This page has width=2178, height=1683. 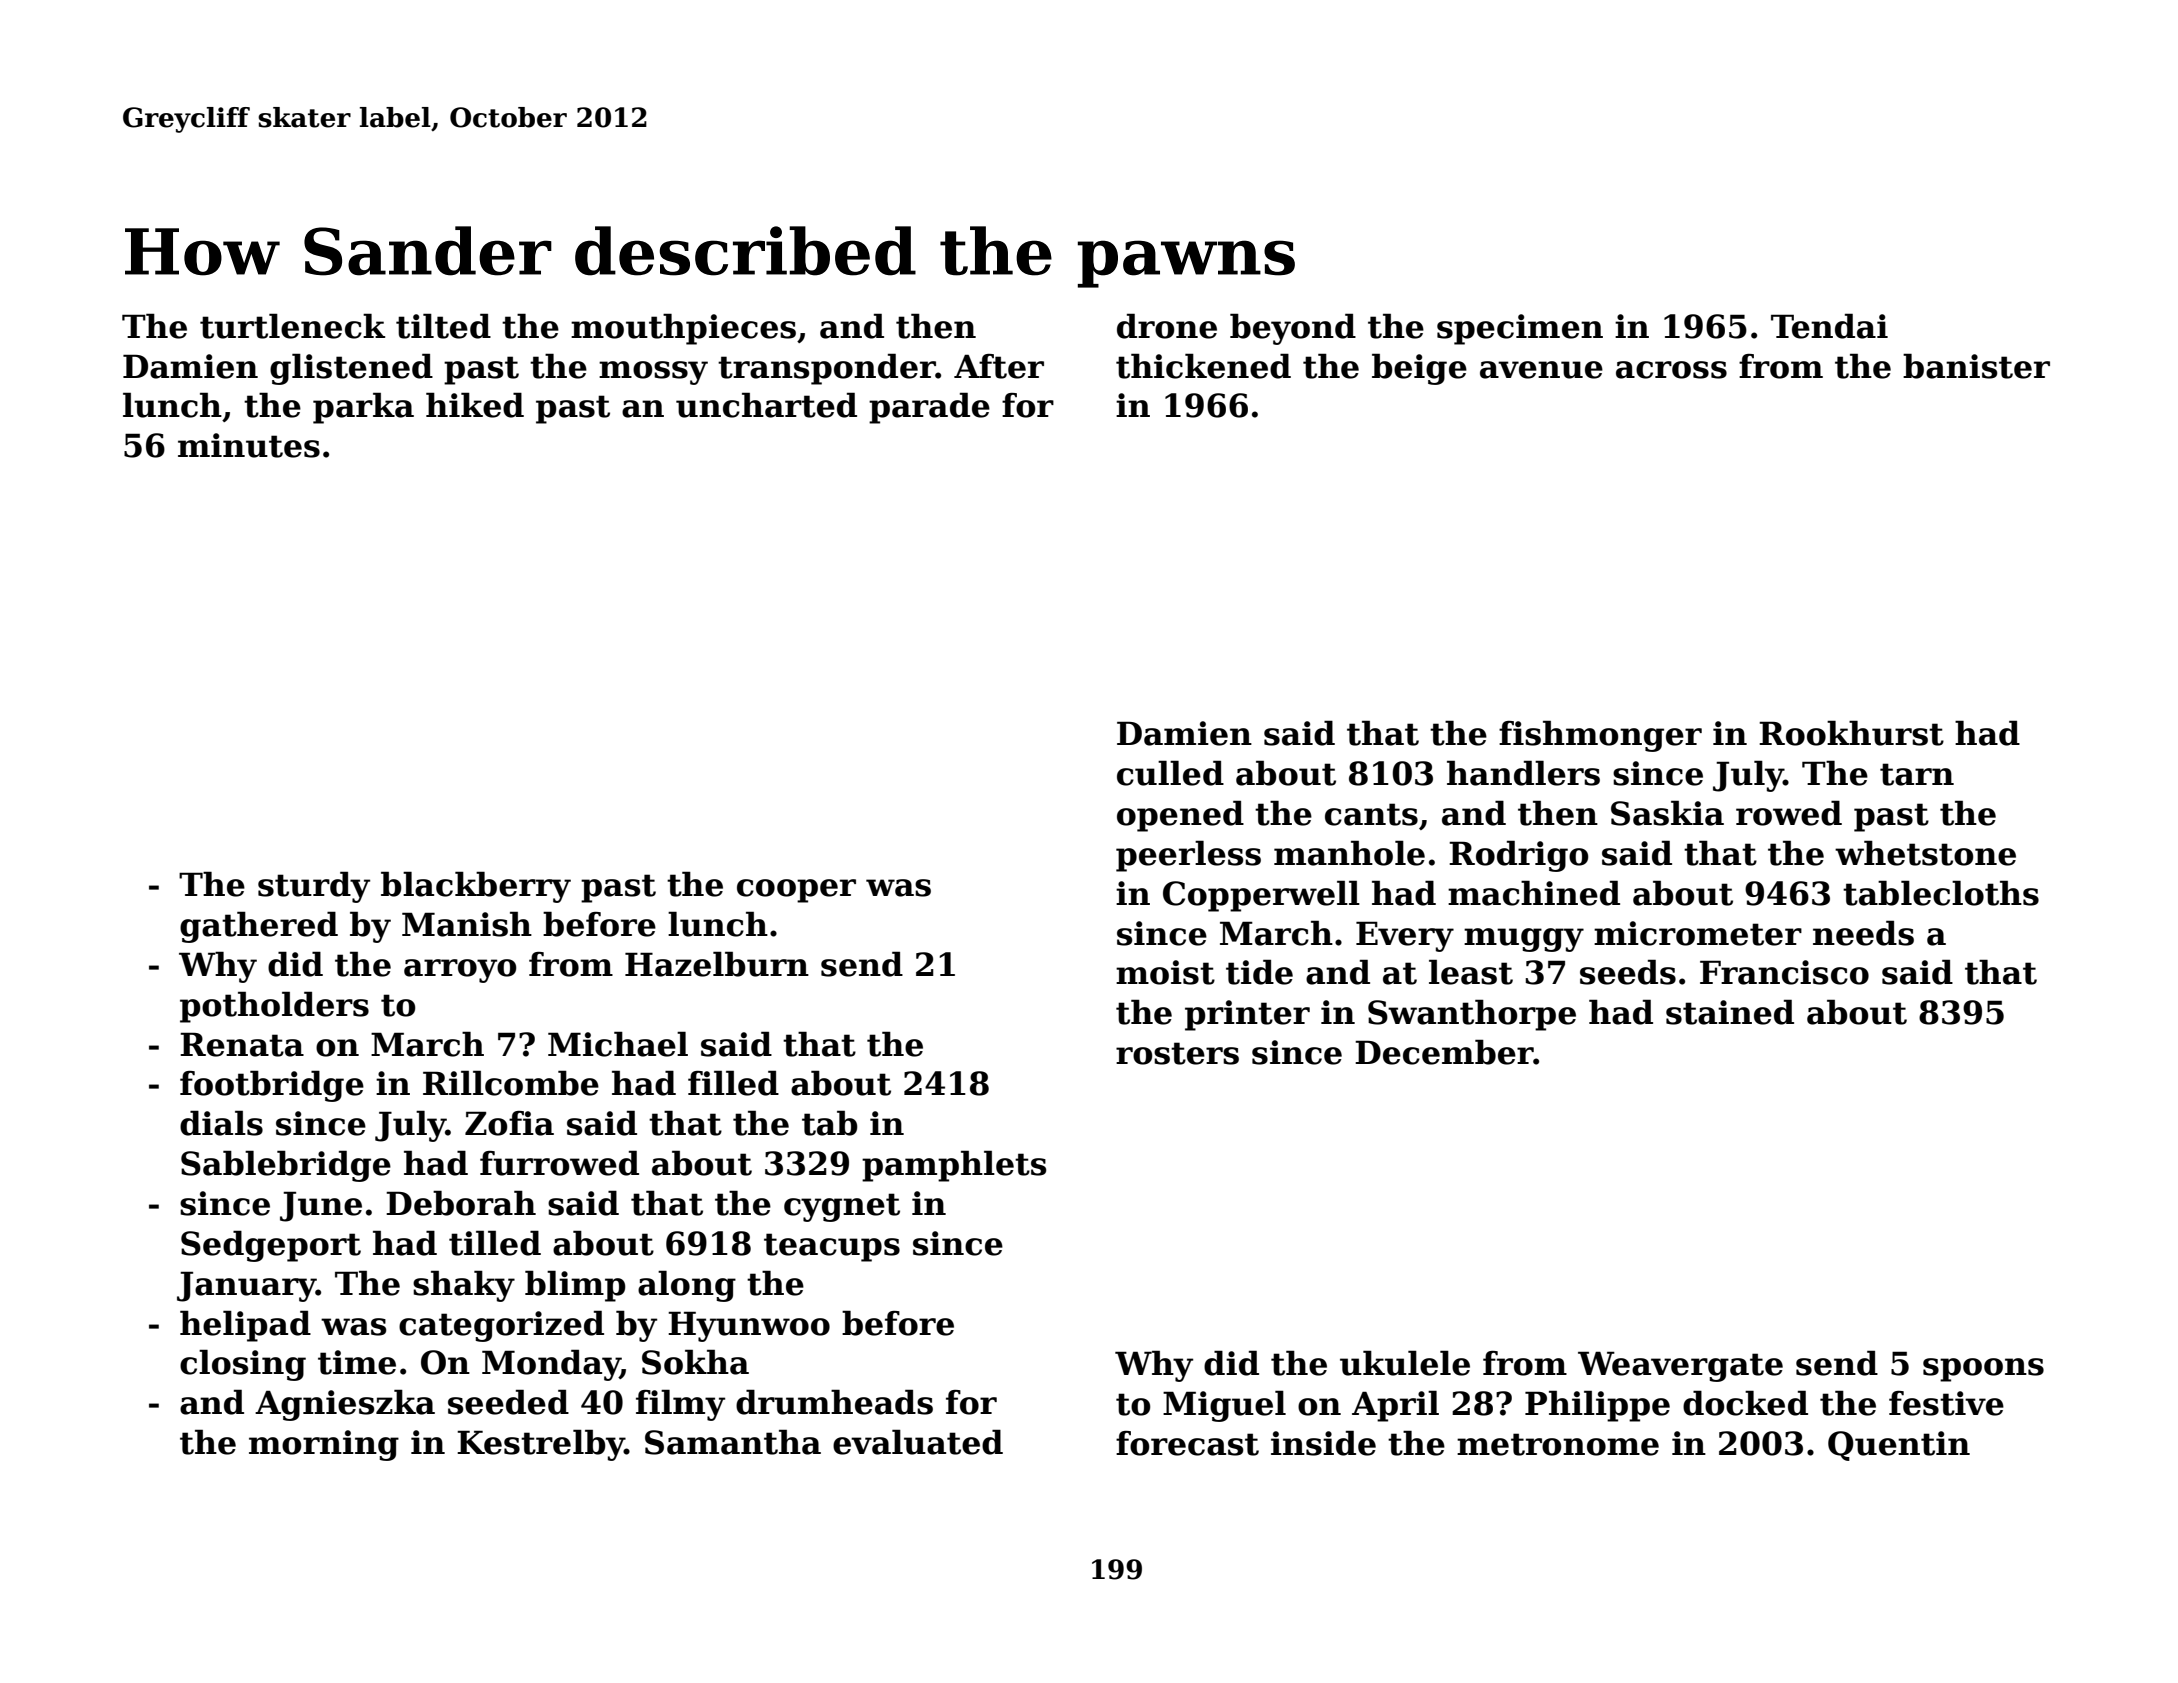 I want to click on Monday, so click(x=551, y=1365).
